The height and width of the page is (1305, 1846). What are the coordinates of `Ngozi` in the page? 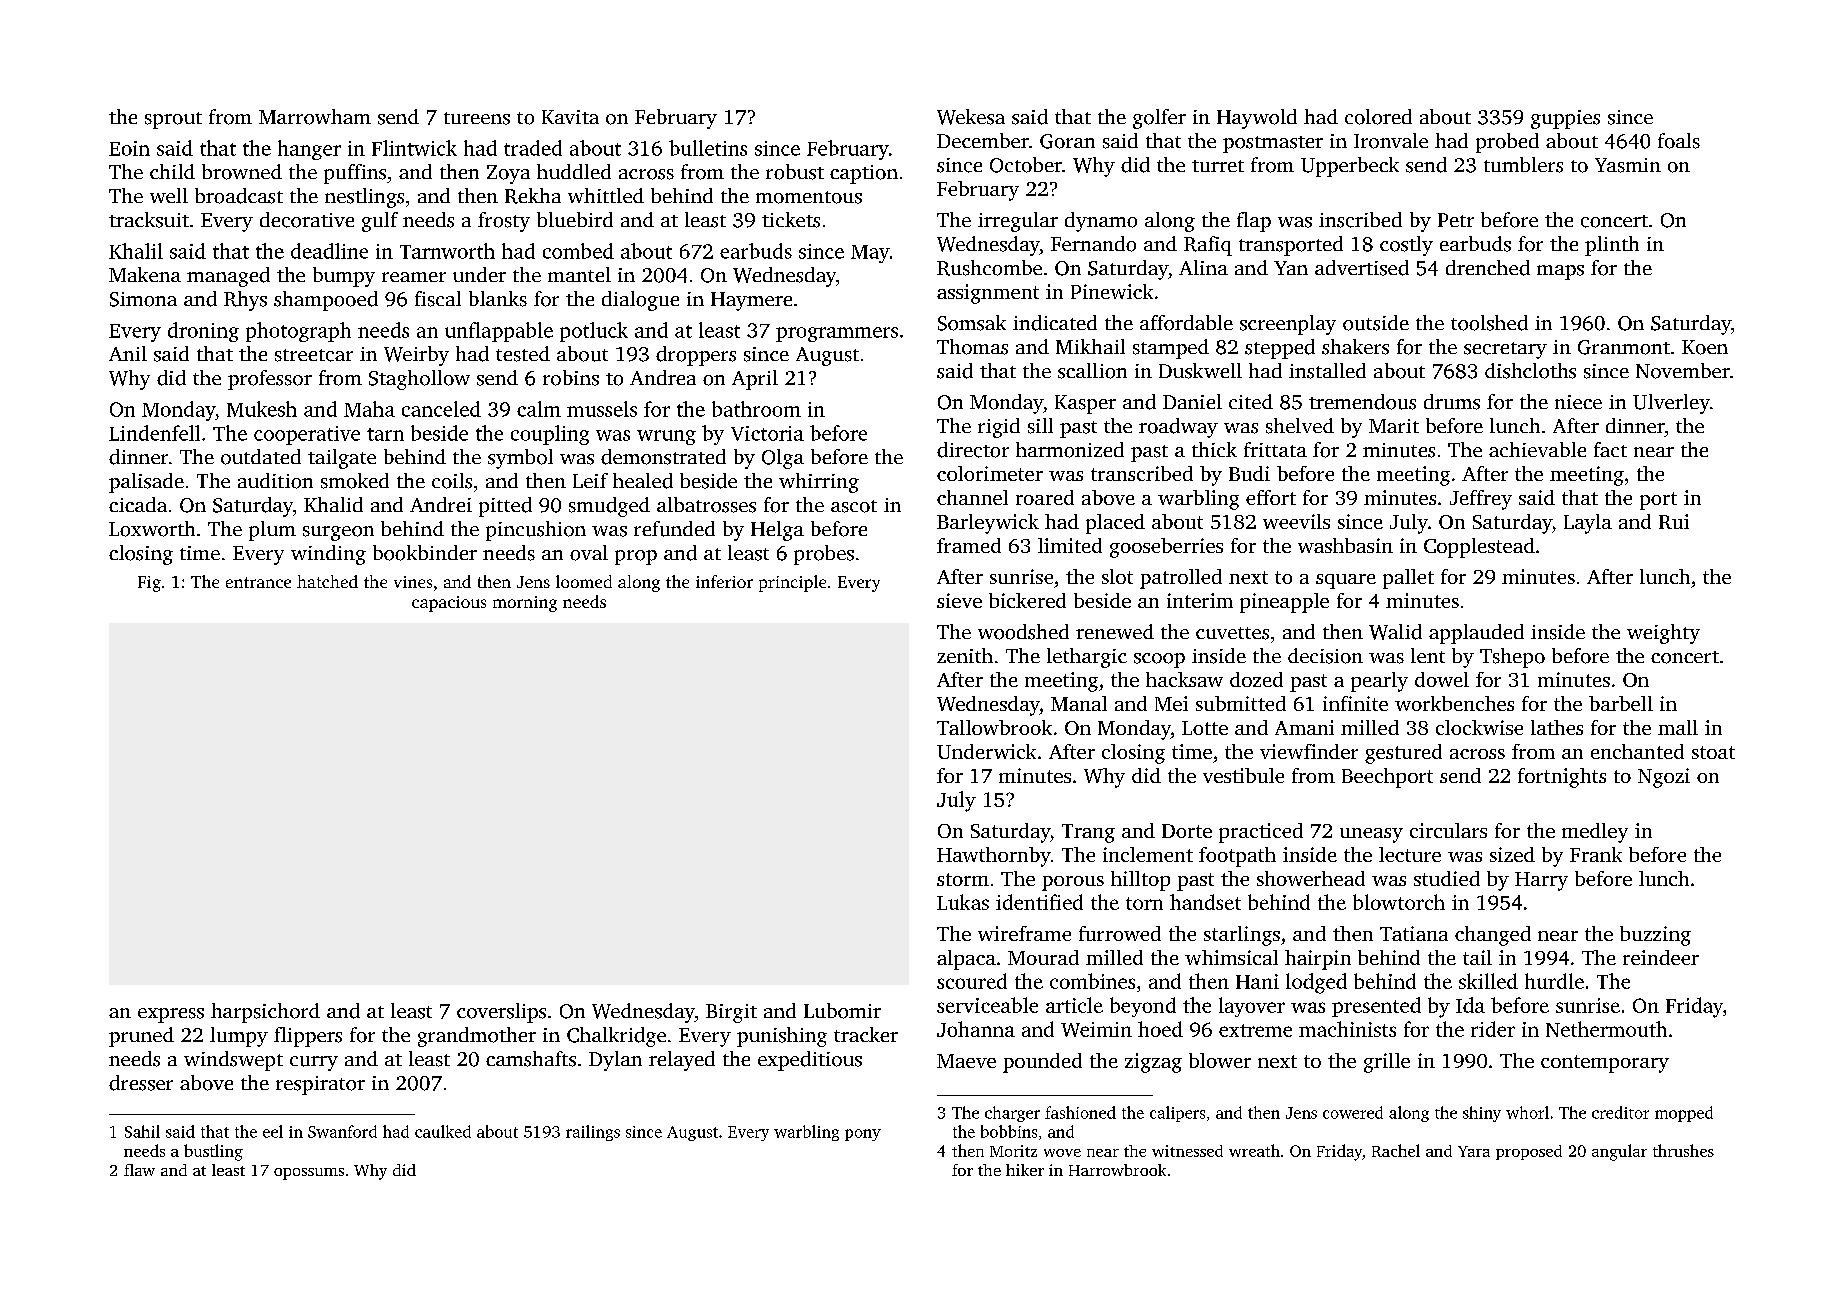 It's located at (1664, 778).
